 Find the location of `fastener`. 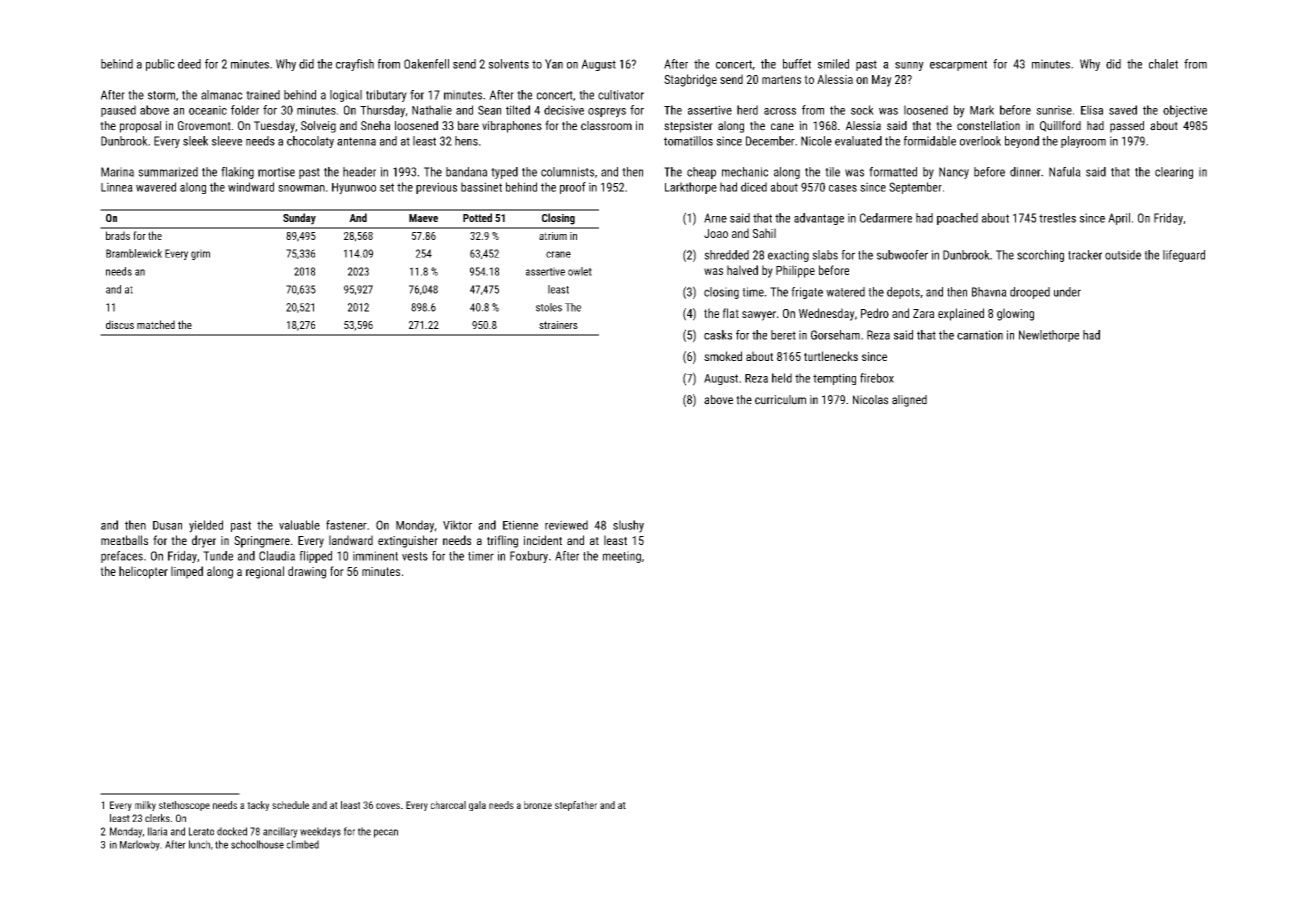

fastener is located at coordinates (346, 525).
